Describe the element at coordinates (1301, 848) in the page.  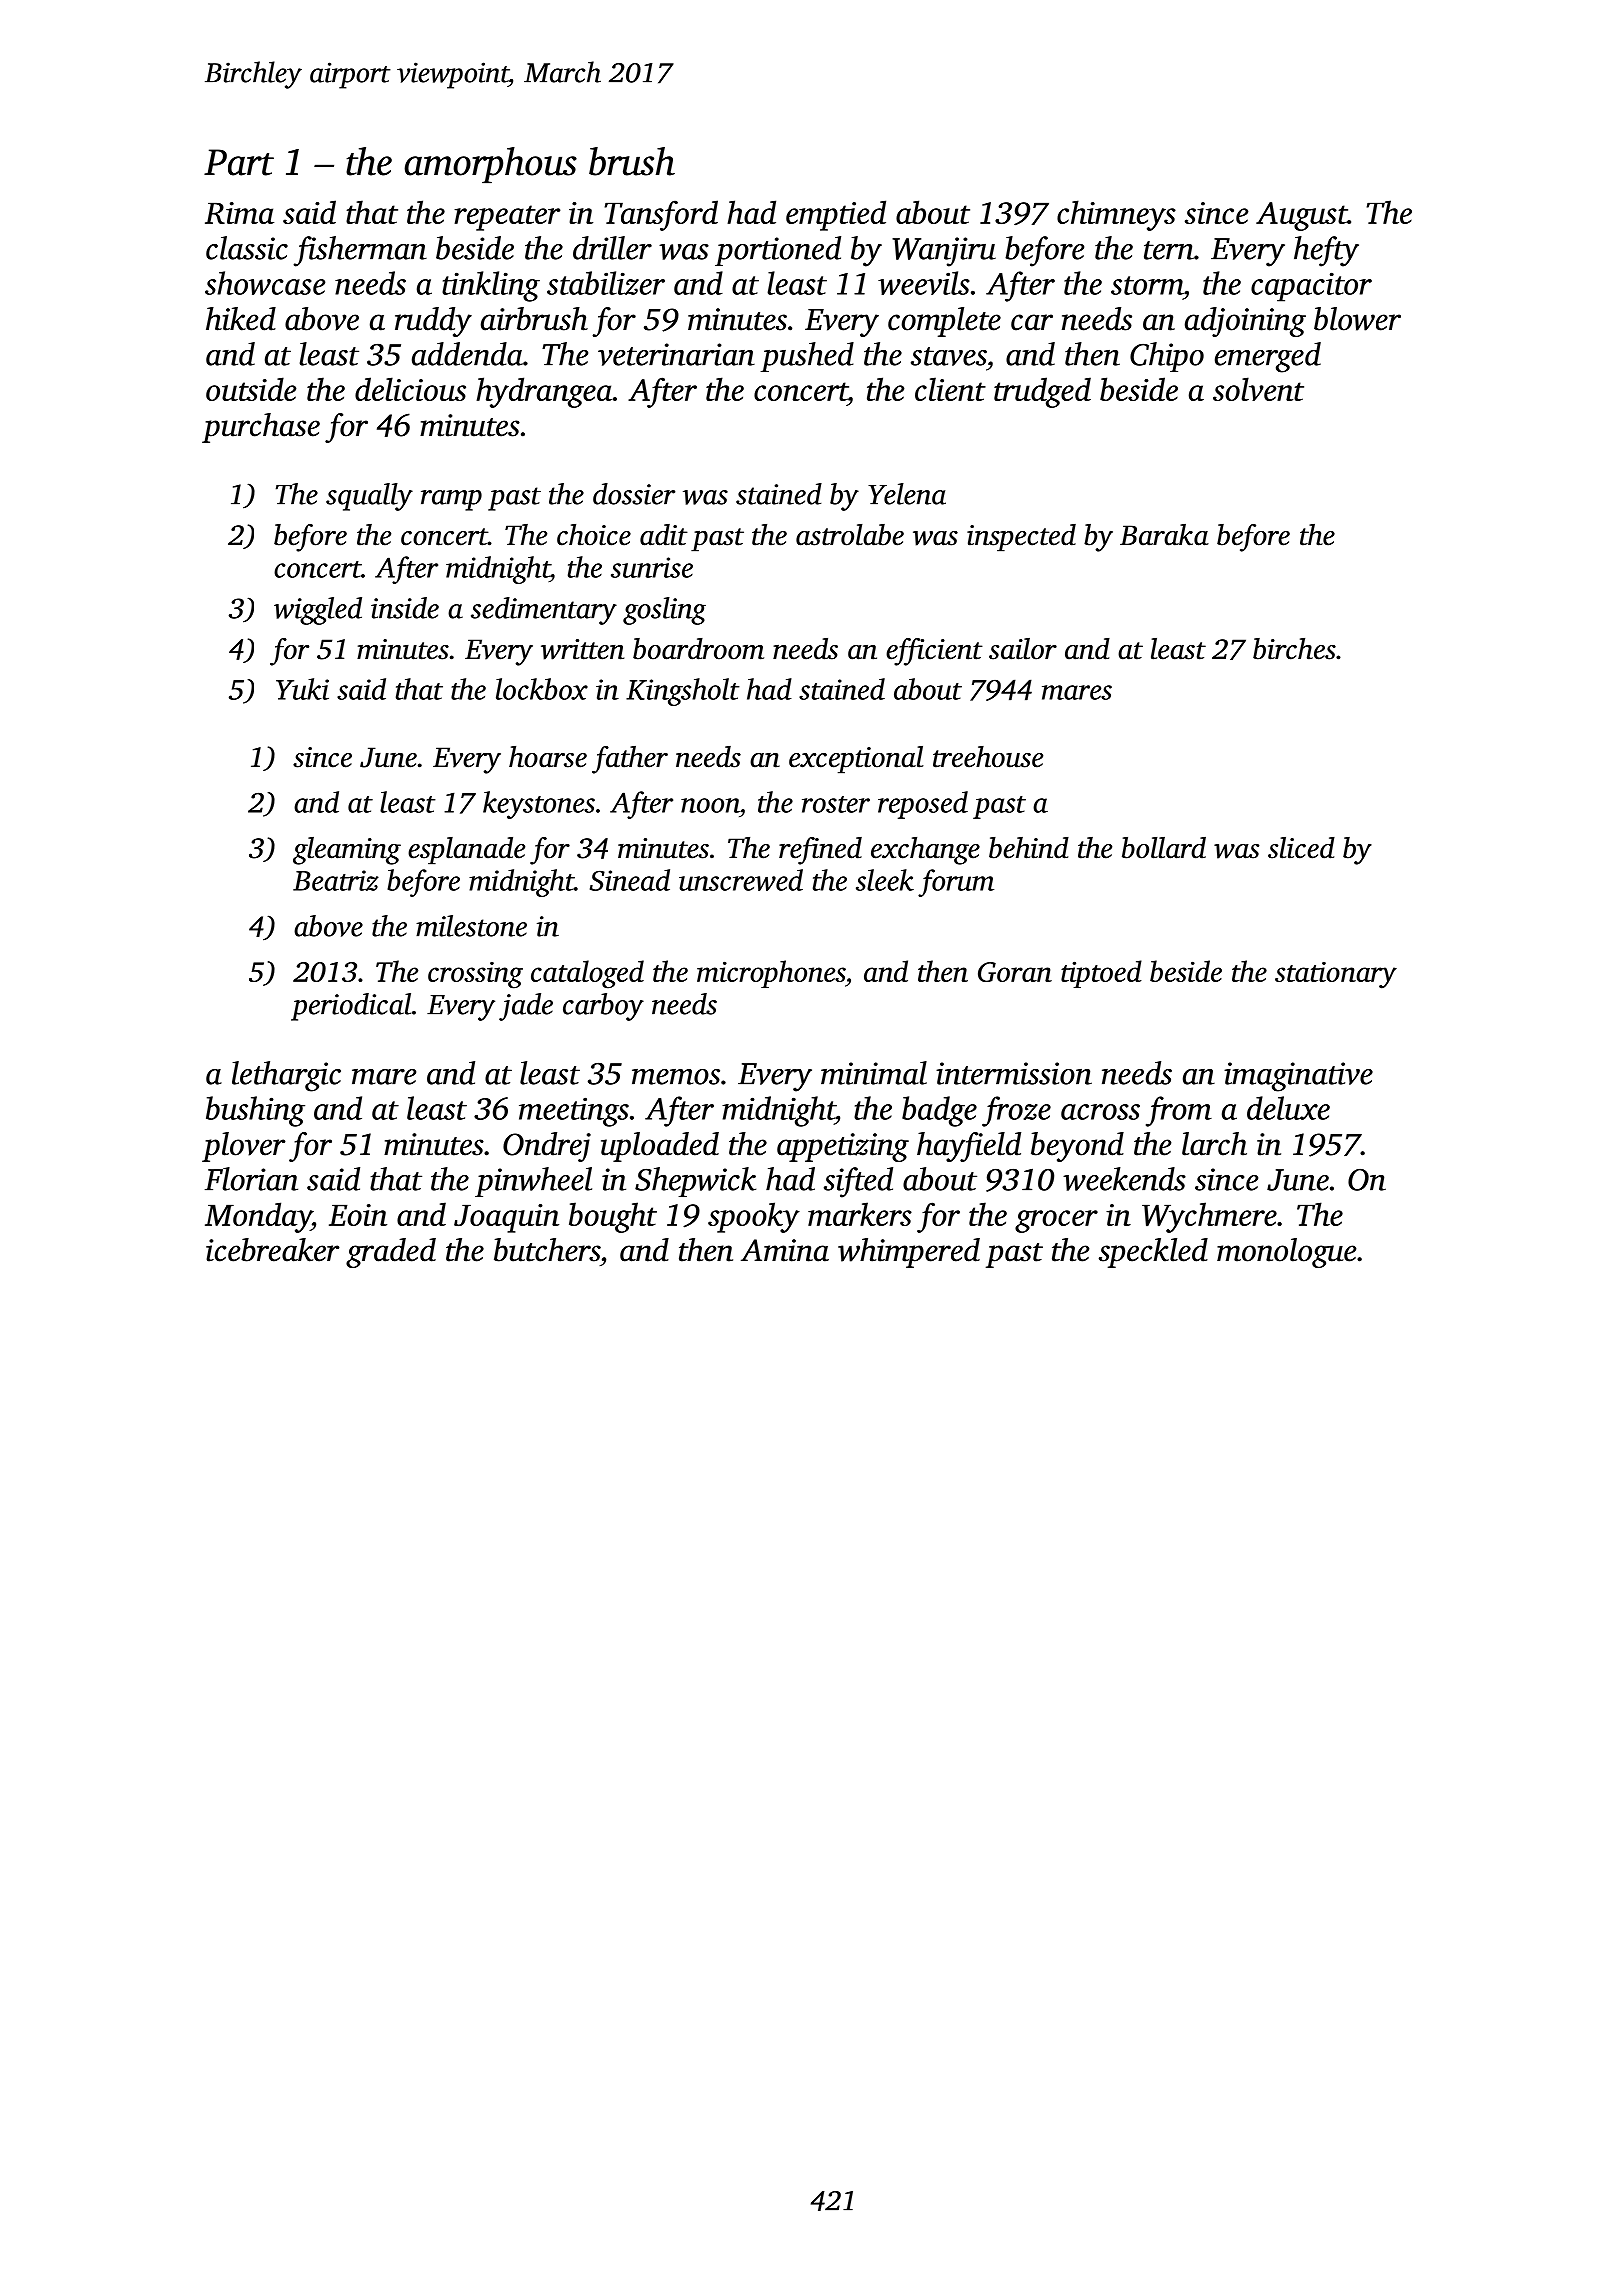
I see `sliced` at that location.
